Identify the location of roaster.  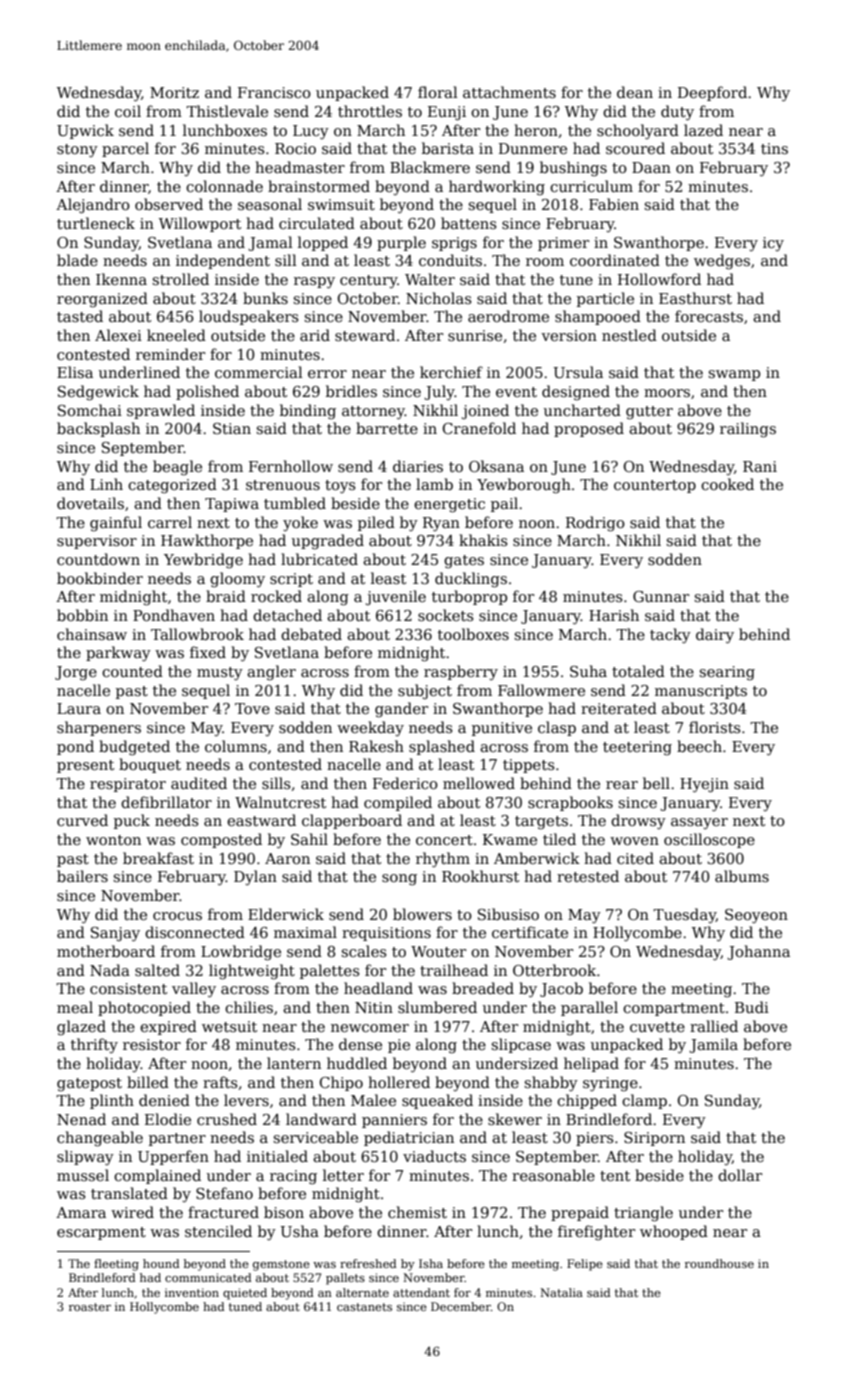
(90, 1307).
